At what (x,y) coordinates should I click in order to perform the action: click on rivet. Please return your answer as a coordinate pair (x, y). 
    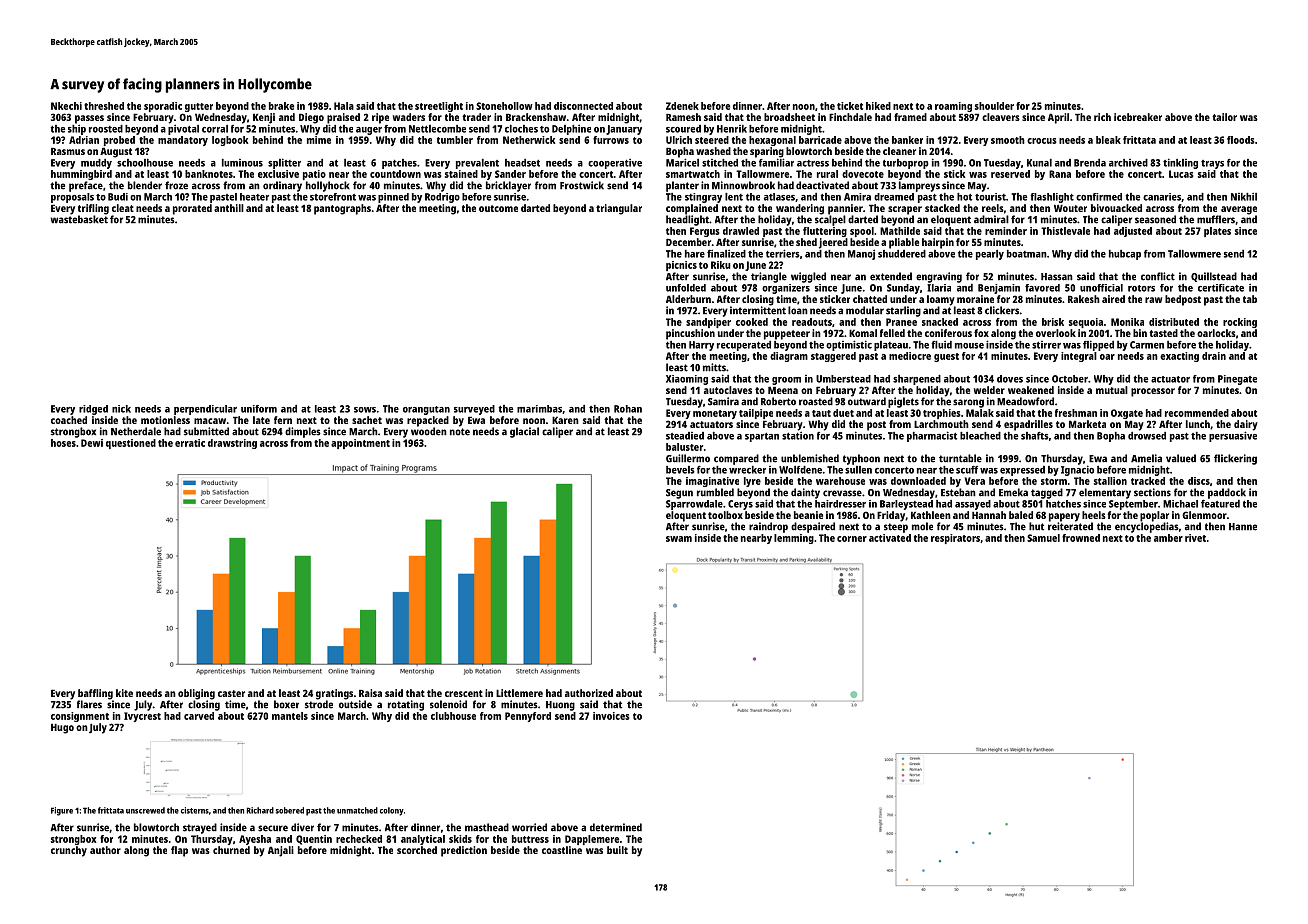
    Looking at the image, I should click on (1195, 538).
